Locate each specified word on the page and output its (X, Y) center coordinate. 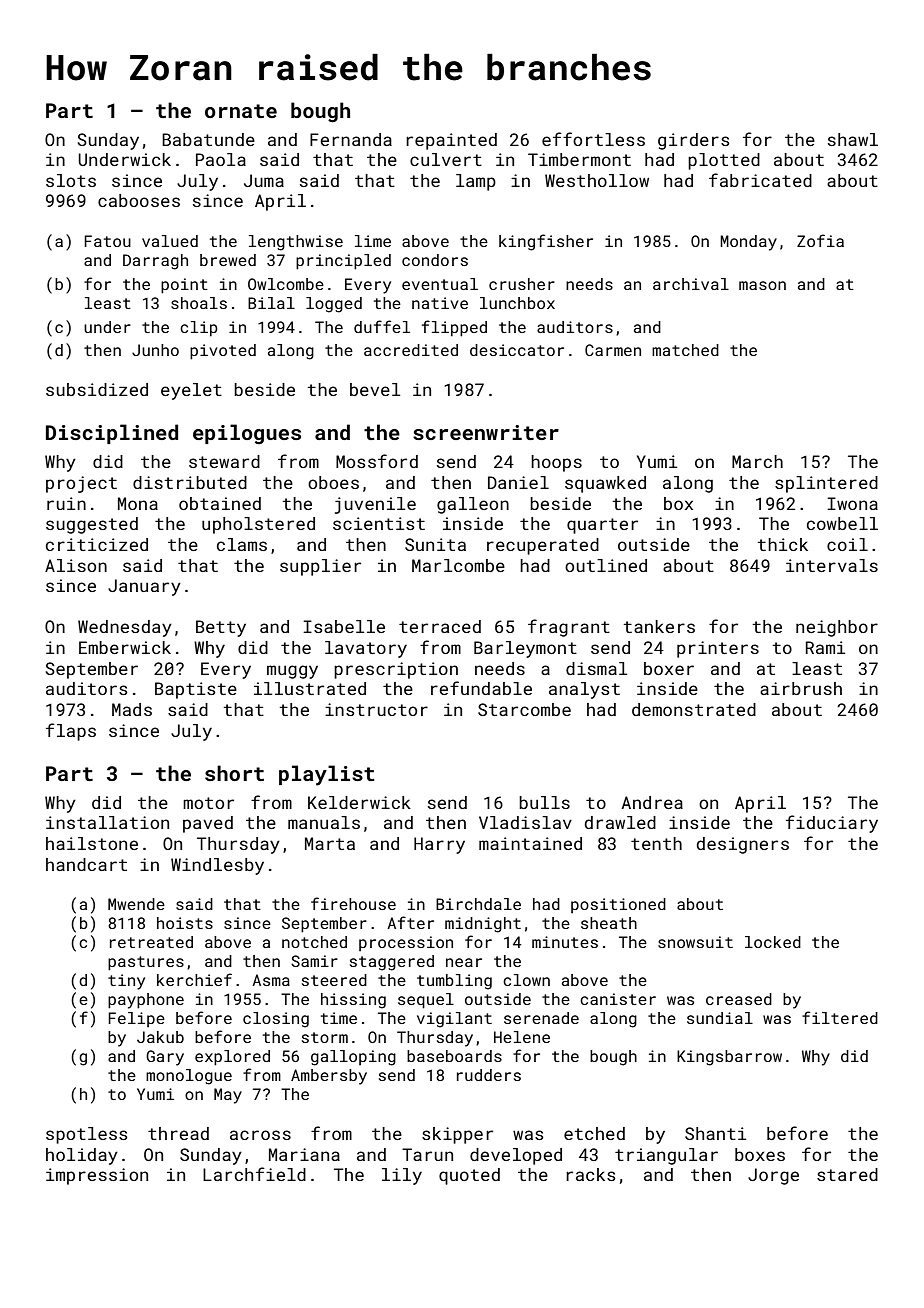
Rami (825, 647)
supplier (320, 567)
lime (373, 241)
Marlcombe (458, 565)
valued (170, 241)
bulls (544, 802)
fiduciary (832, 824)
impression (97, 1176)
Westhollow (597, 180)
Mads (132, 709)
